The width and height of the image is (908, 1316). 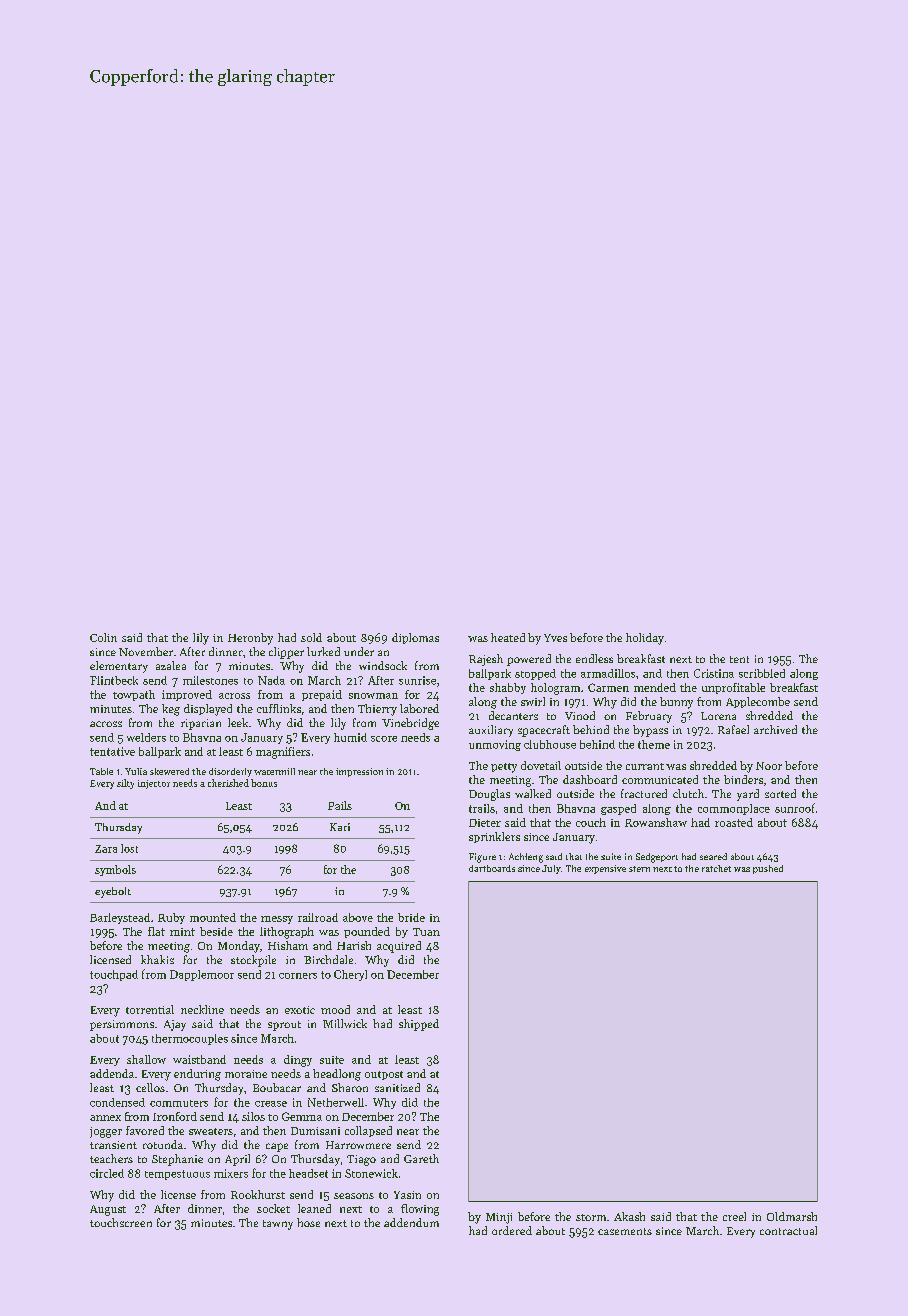 What do you see at coordinates (645, 639) in the image?
I see `holiday` at bounding box center [645, 639].
